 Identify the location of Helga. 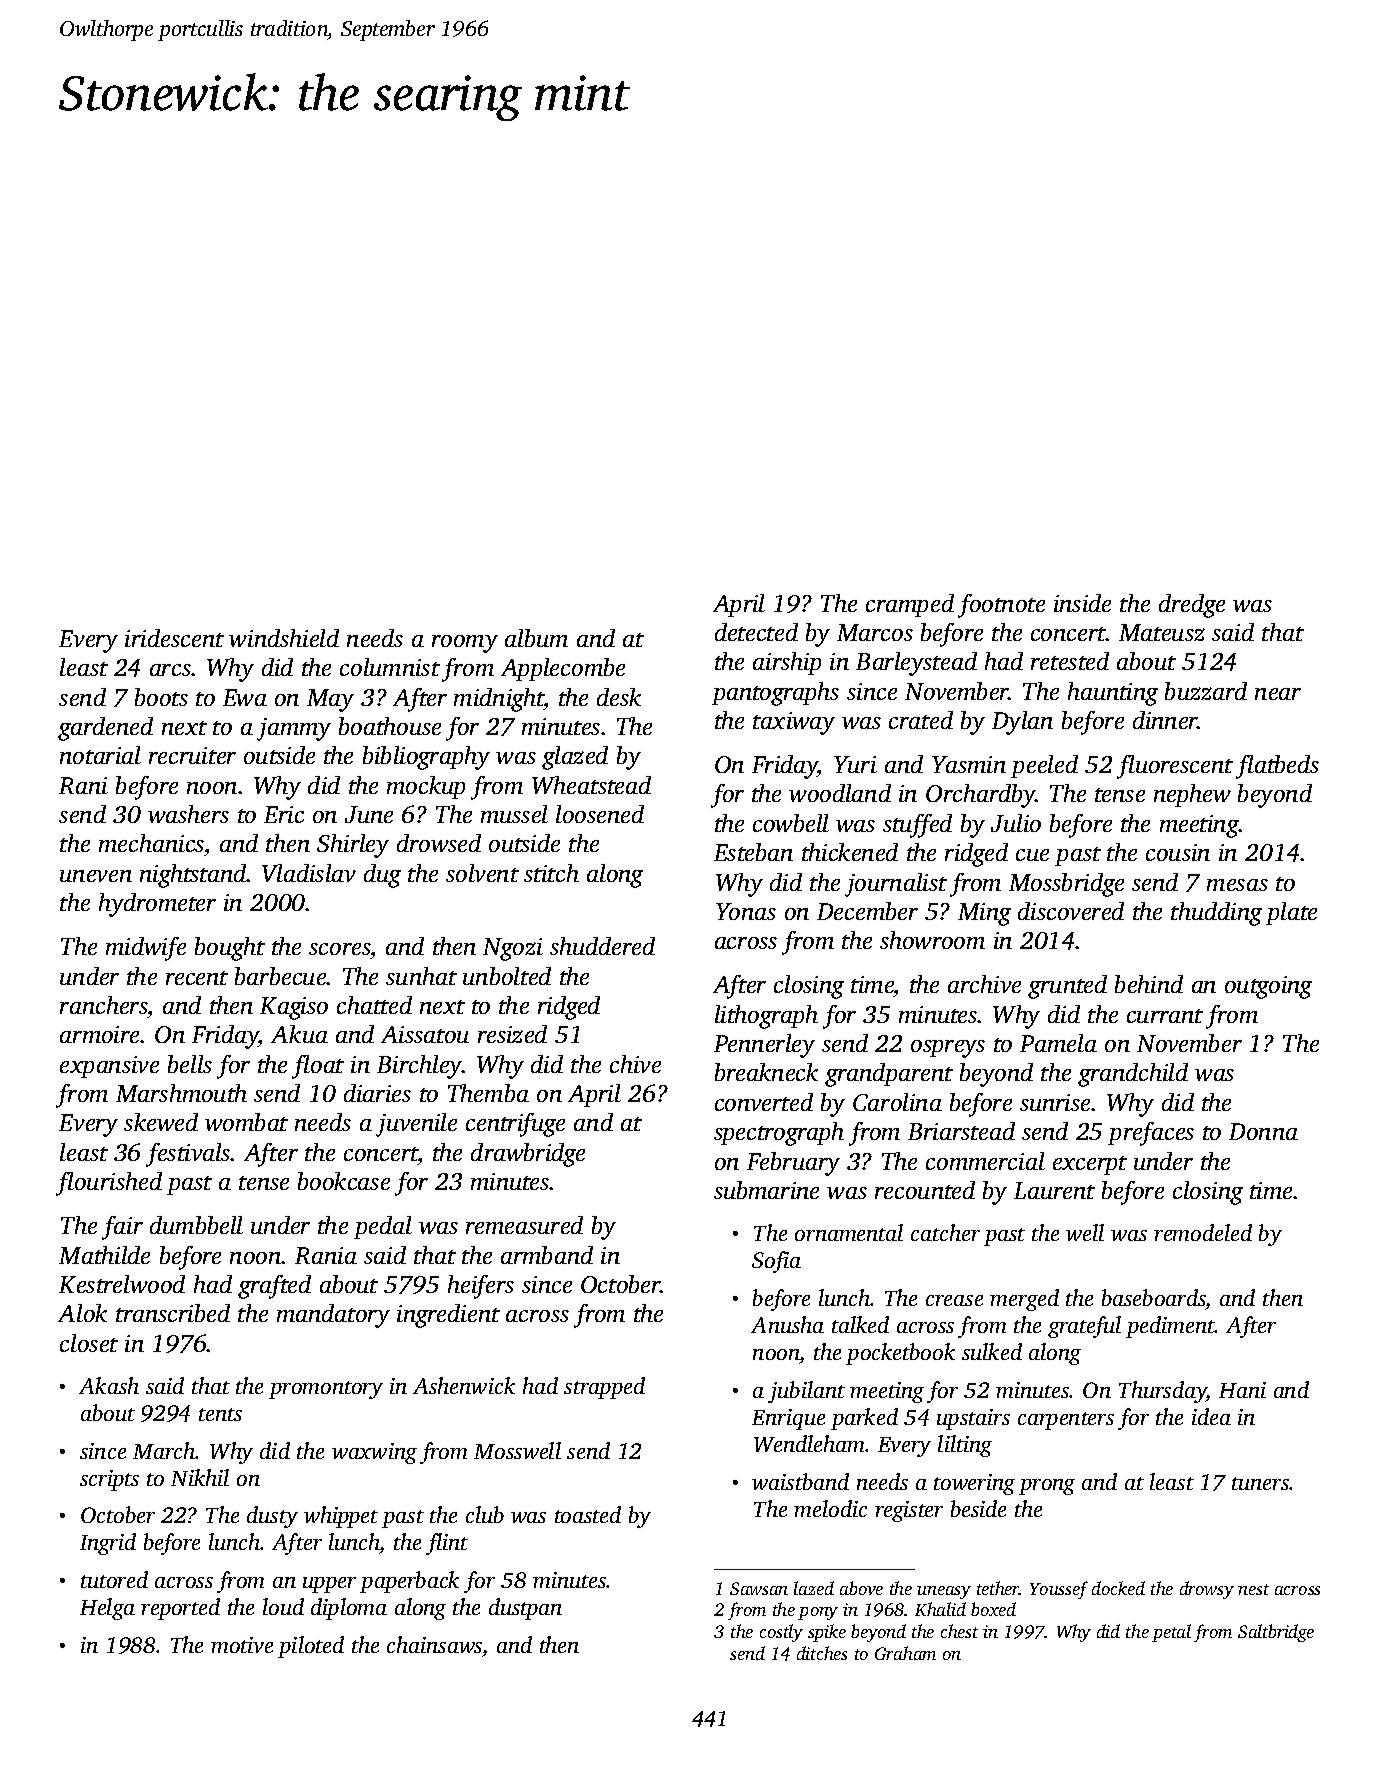
(107, 1609).
